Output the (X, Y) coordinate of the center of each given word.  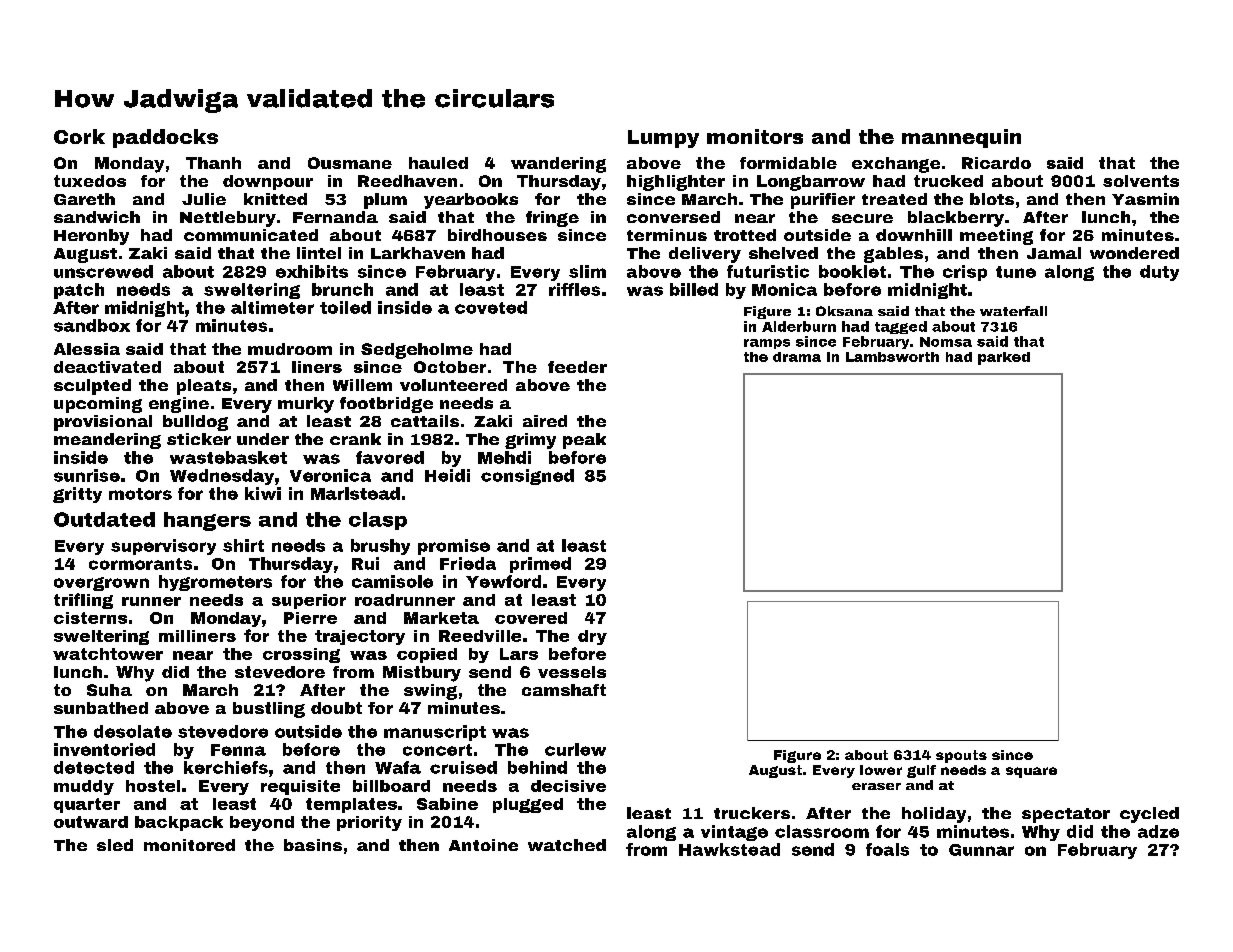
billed (694, 289)
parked (1004, 358)
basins (313, 845)
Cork (79, 136)
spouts (961, 756)
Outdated (104, 519)
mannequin (961, 138)
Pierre (310, 618)
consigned (527, 477)
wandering (558, 165)
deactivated (107, 367)
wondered (1134, 253)
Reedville (480, 636)
